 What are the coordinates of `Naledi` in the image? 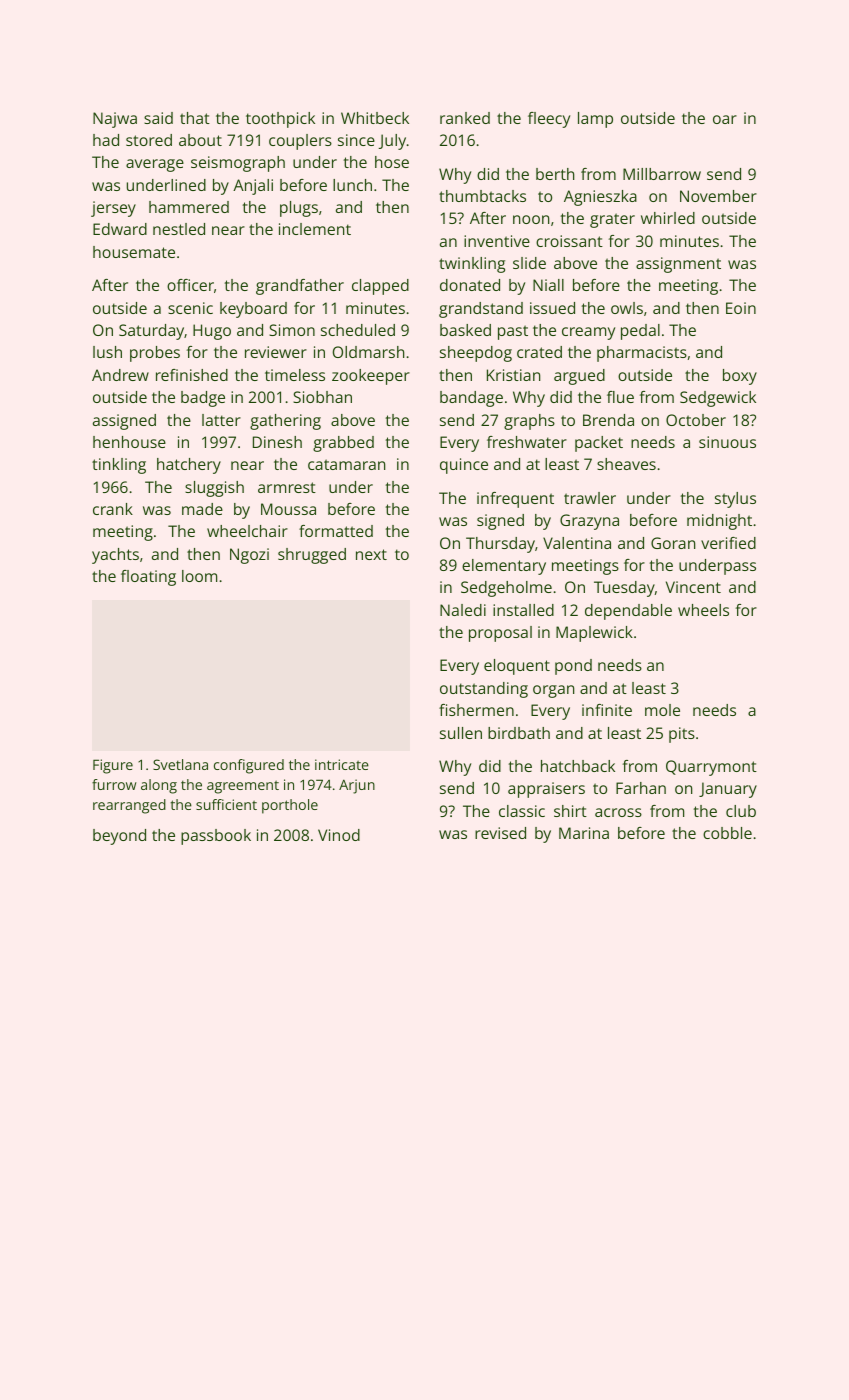 It's located at (463, 610).
